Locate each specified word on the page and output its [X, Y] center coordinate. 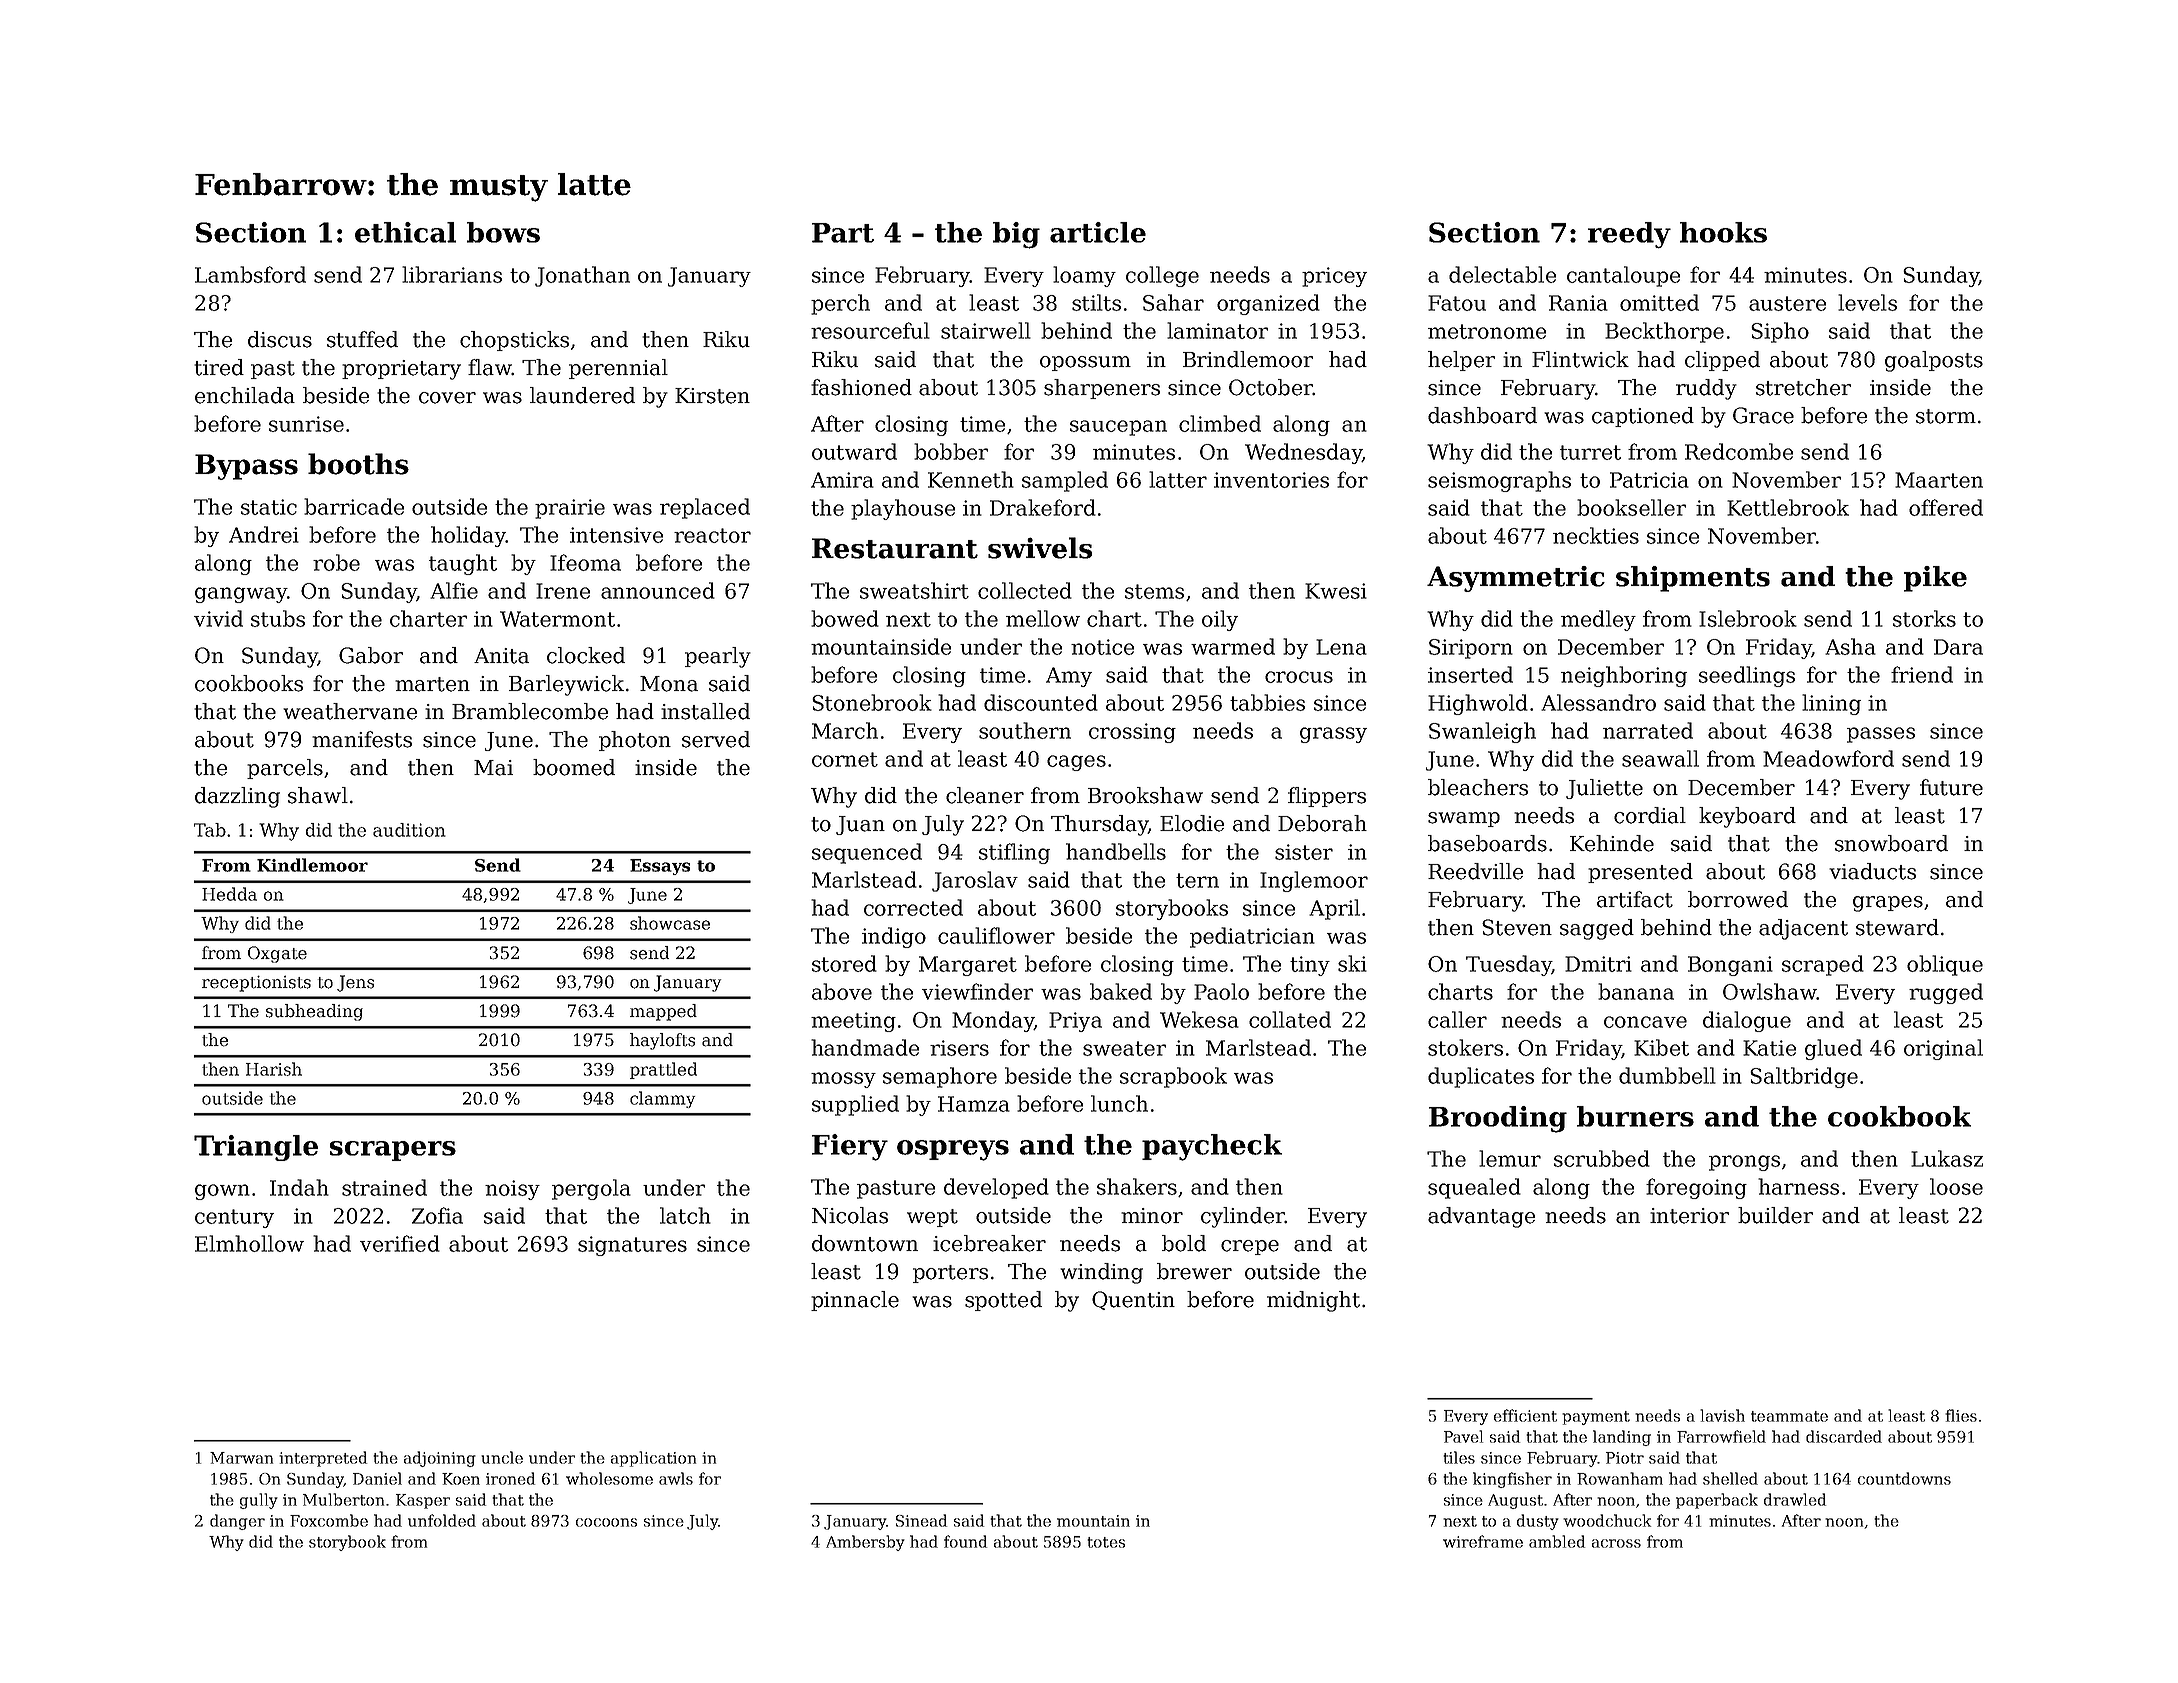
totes [1106, 1542]
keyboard [1747, 817]
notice [1102, 647]
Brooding [1498, 1119]
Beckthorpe [1664, 332]
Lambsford [250, 274]
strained [384, 1187]
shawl [318, 795]
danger [237, 1522]
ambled [1557, 1541]
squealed [1474, 1188]
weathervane [350, 711]
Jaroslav [975, 881]
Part [843, 233]
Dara [1958, 647]
